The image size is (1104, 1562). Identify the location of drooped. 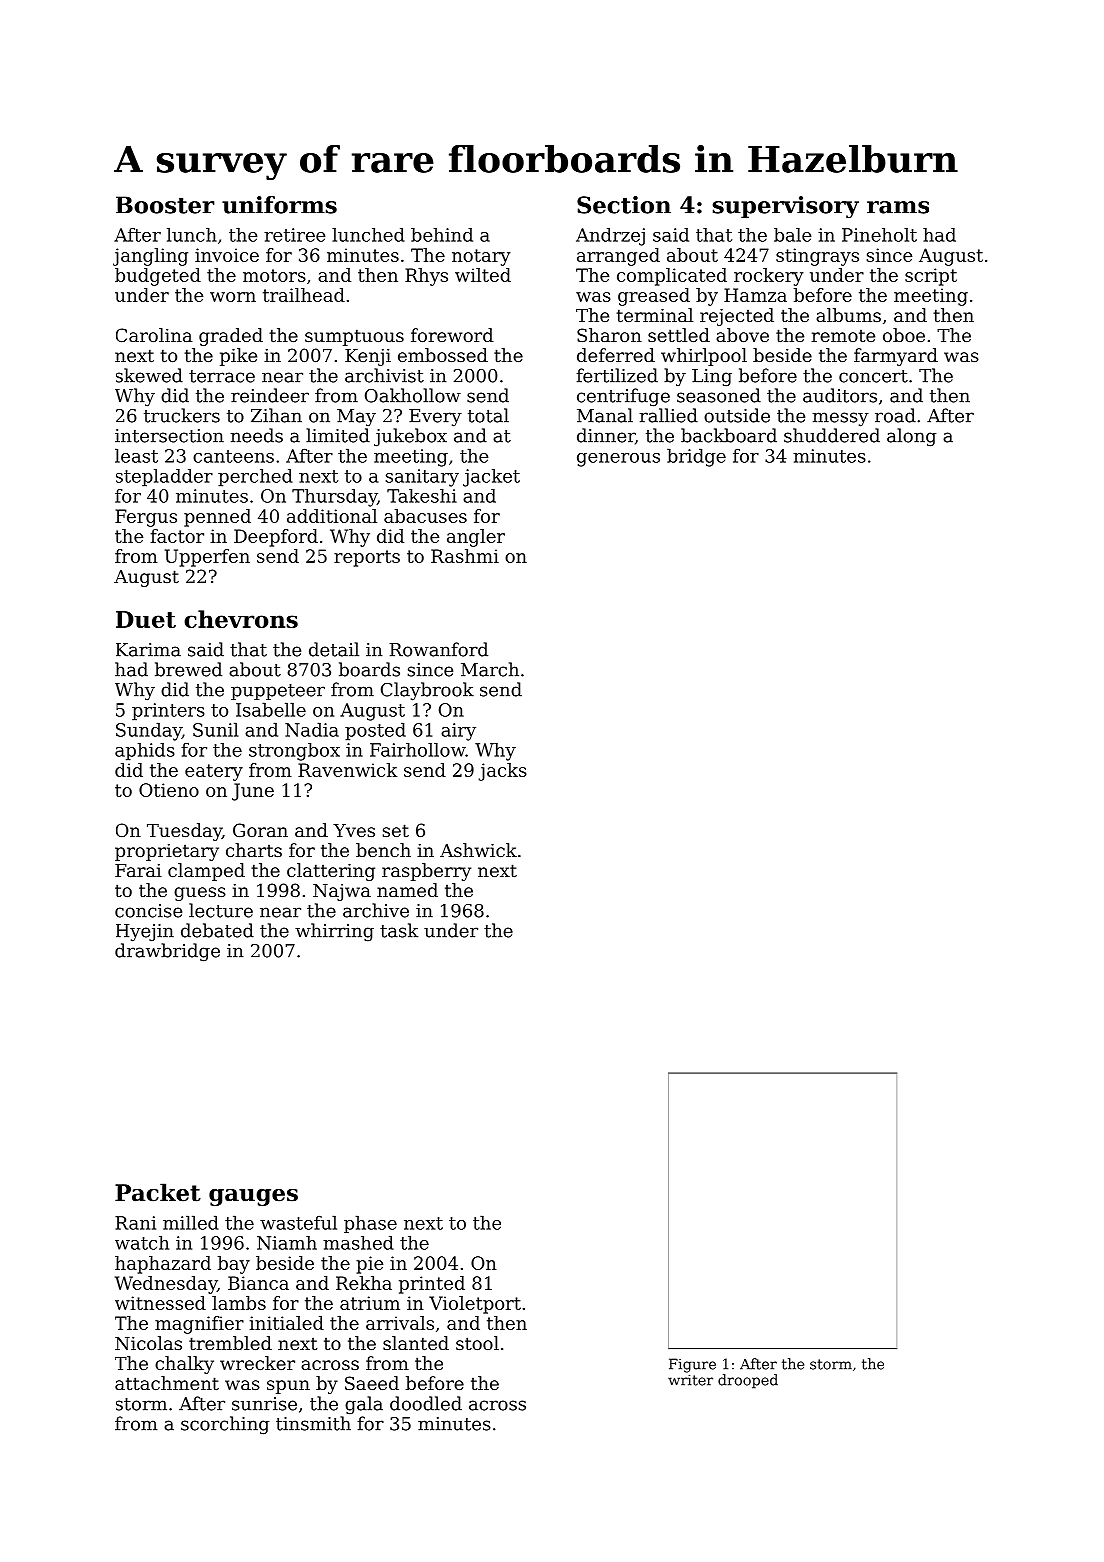
(748, 1381).
